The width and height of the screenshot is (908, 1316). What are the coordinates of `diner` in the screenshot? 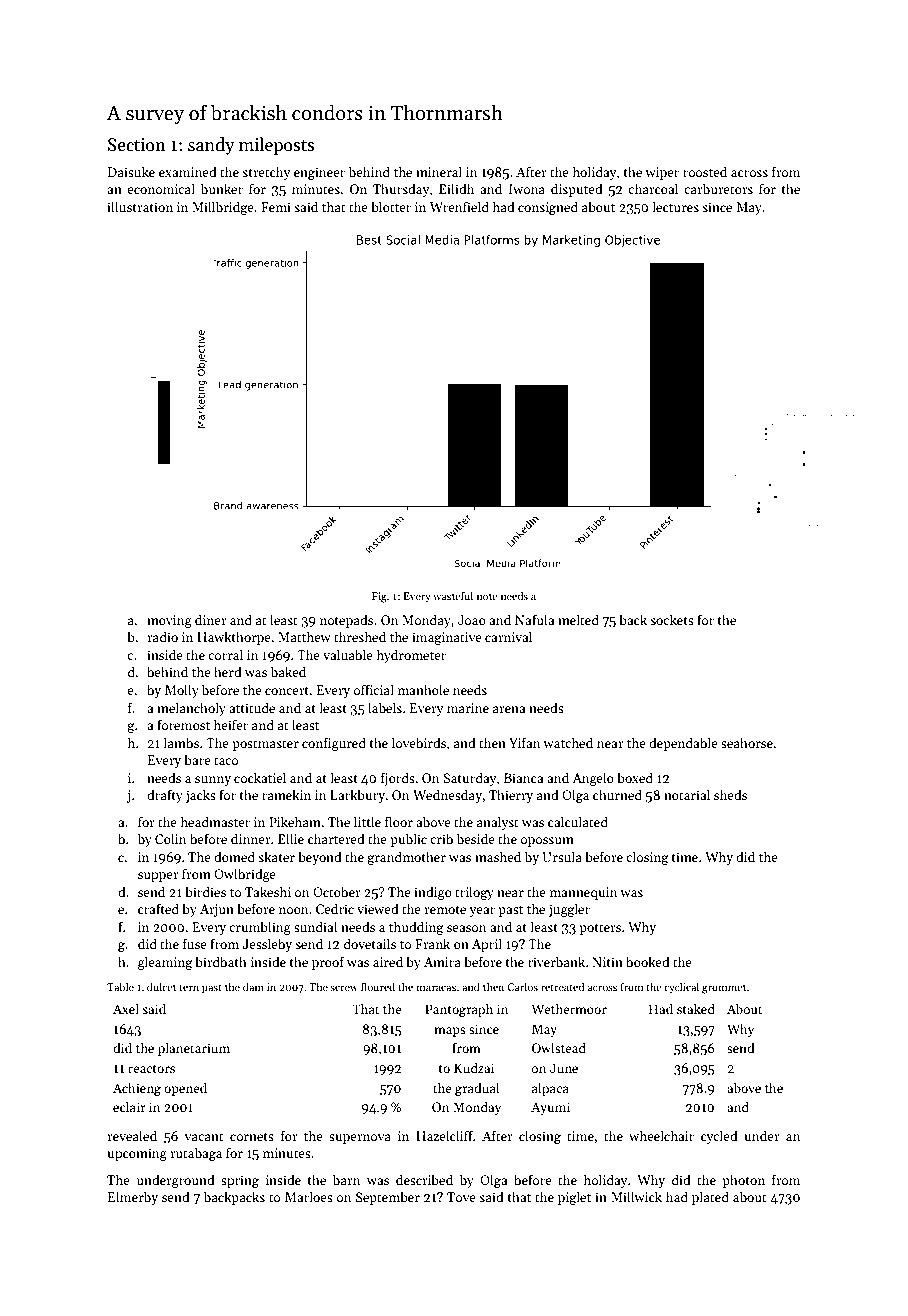 It's located at (211, 619).
